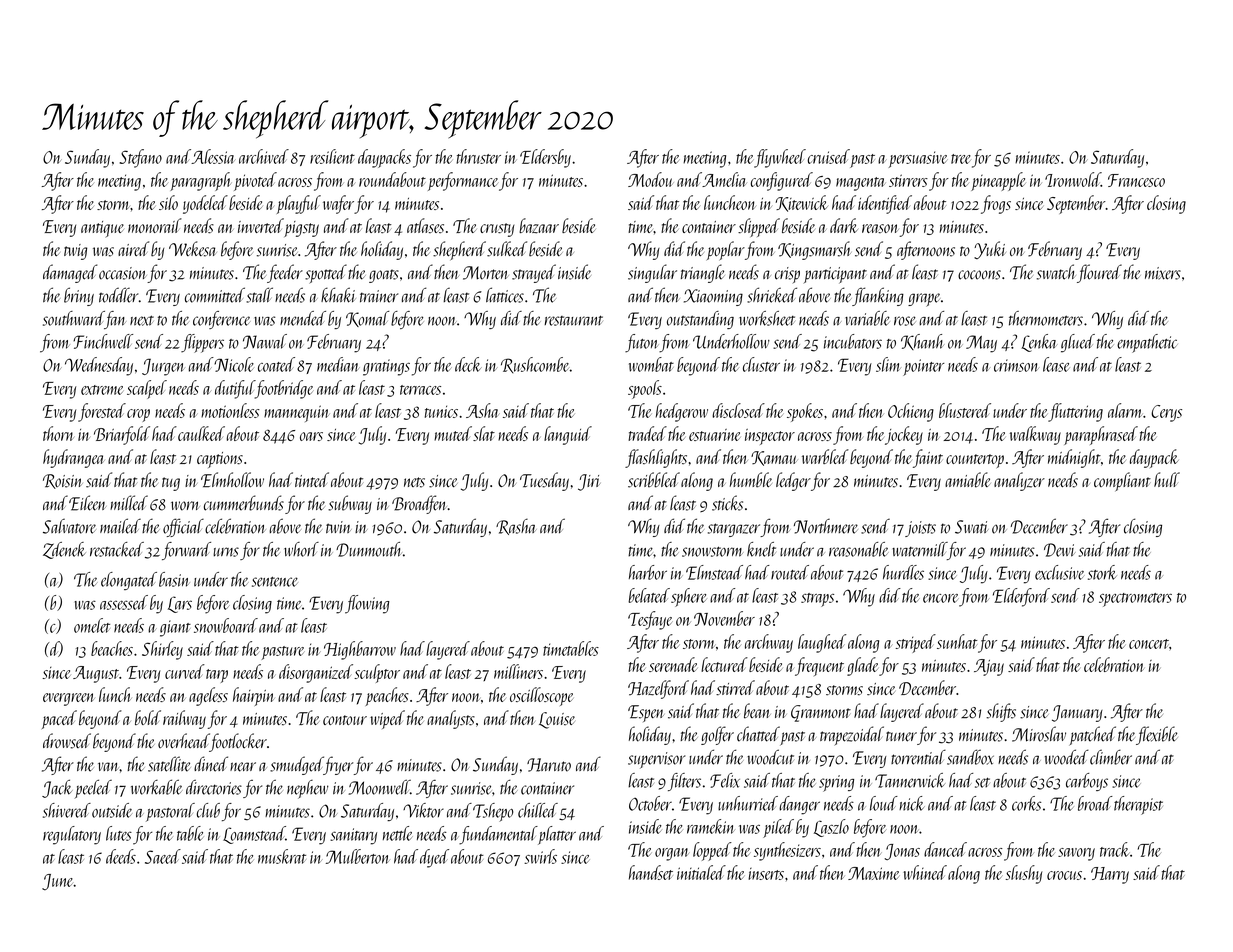 This page has width=1233, height=952. Describe the element at coordinates (360, 650) in the page. I see `Highbarrow` at that location.
